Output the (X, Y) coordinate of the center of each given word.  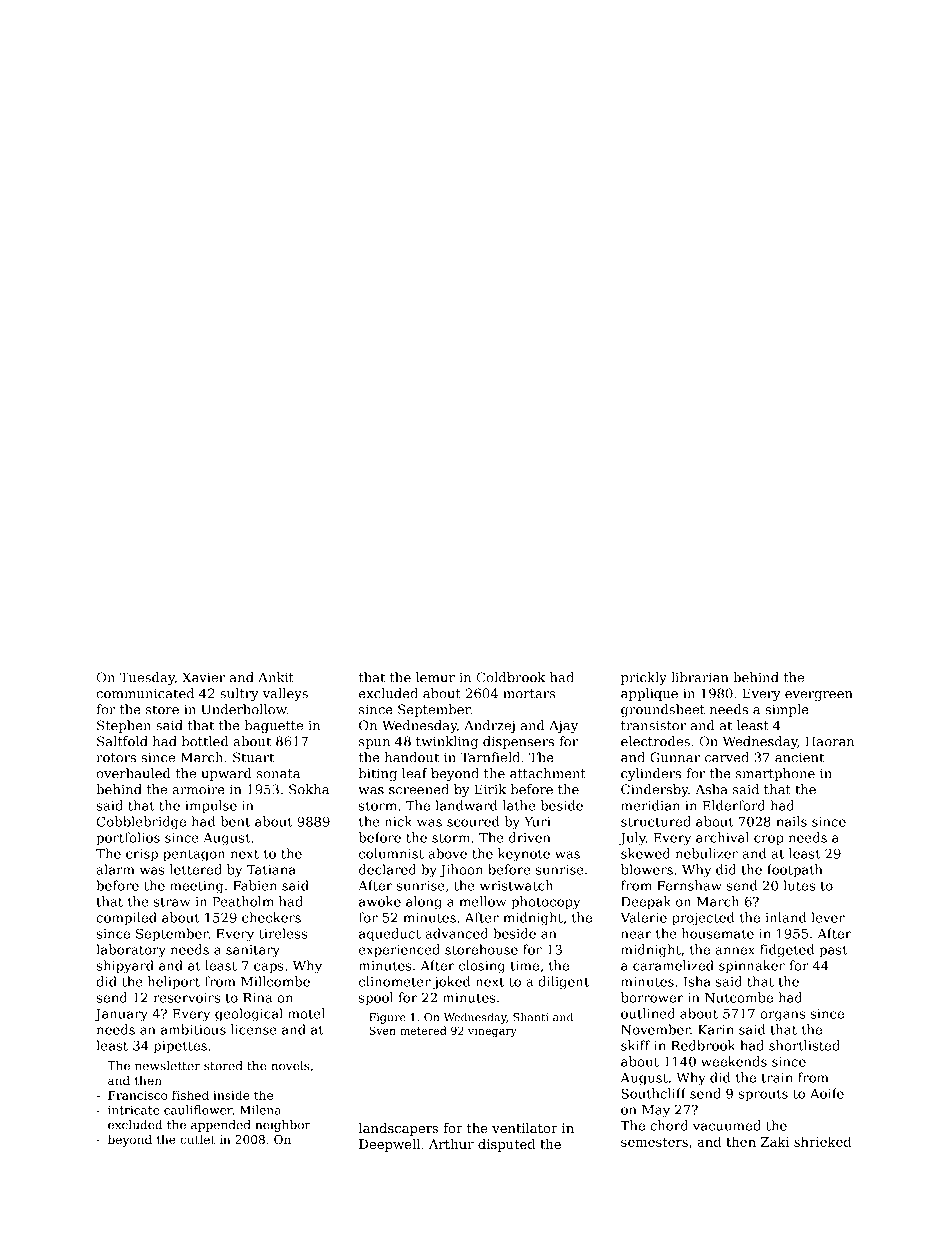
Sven (382, 1030)
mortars (529, 694)
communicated (145, 693)
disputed (506, 1145)
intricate (133, 1110)
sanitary (253, 951)
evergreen (819, 696)
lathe (519, 805)
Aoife (827, 1093)
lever (828, 917)
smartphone (775, 774)
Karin (716, 1030)
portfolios (128, 839)
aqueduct (390, 935)
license (254, 1029)
